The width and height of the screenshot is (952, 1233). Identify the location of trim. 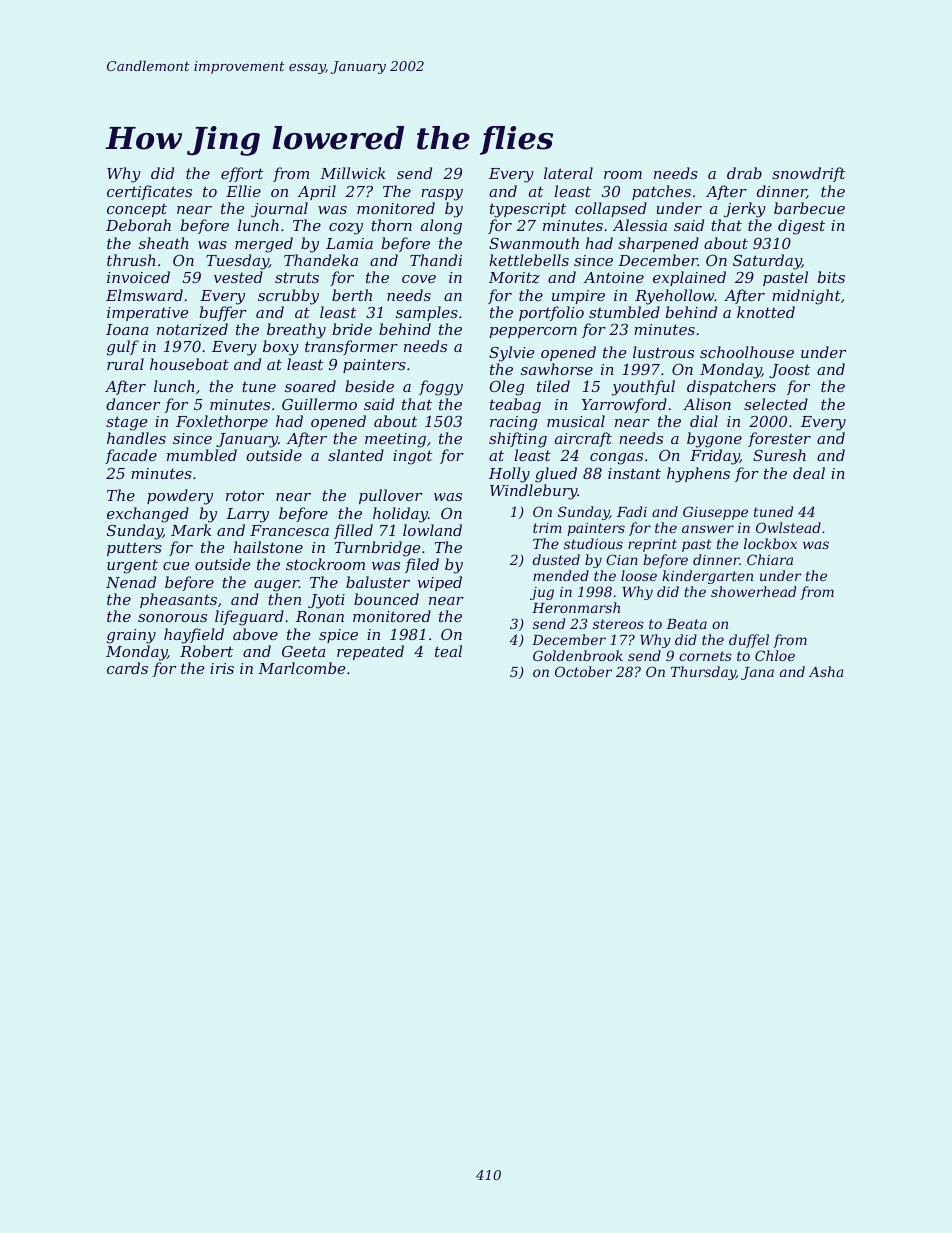
(547, 528).
